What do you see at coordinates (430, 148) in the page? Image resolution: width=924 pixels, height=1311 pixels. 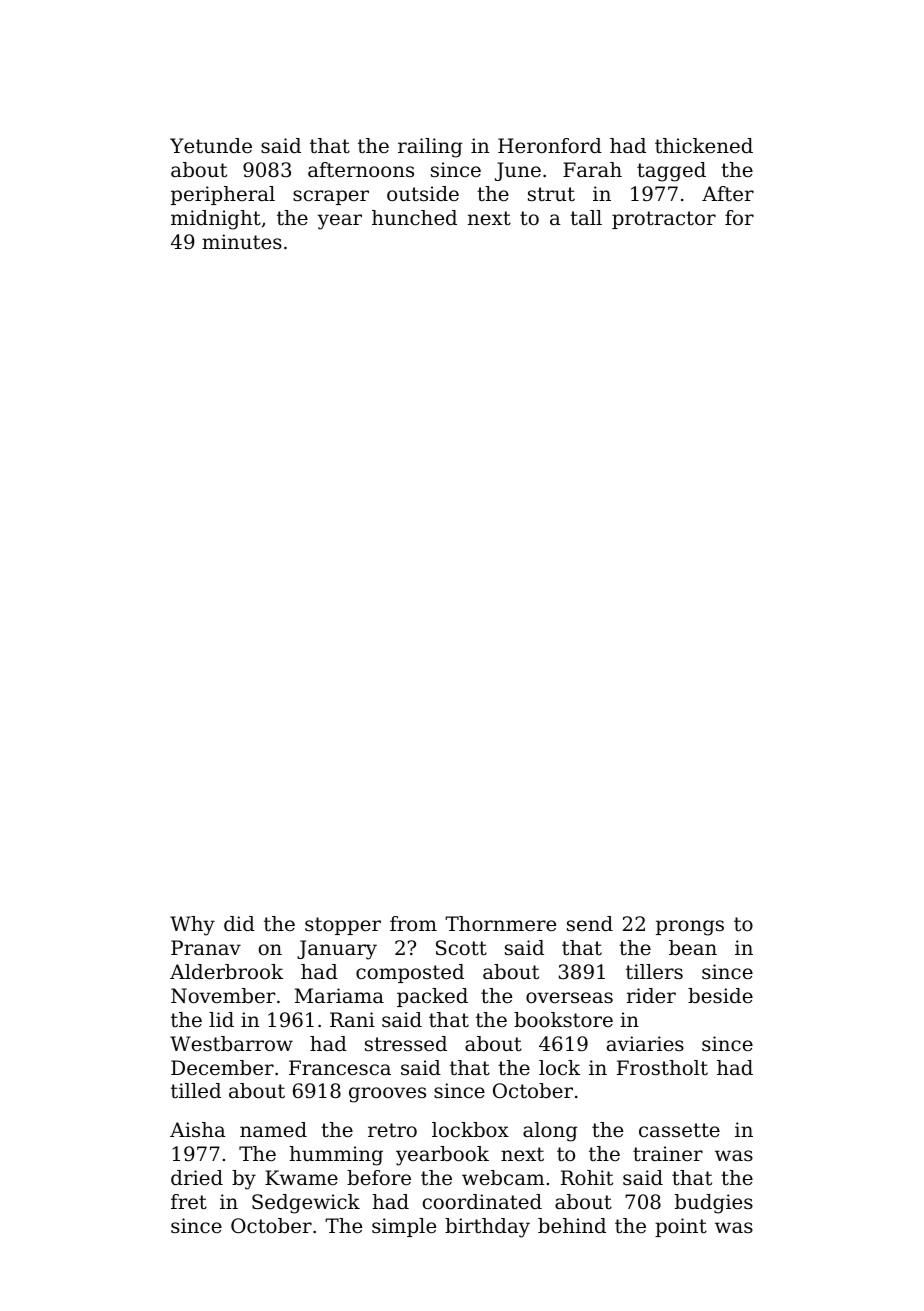 I see `railing` at bounding box center [430, 148].
